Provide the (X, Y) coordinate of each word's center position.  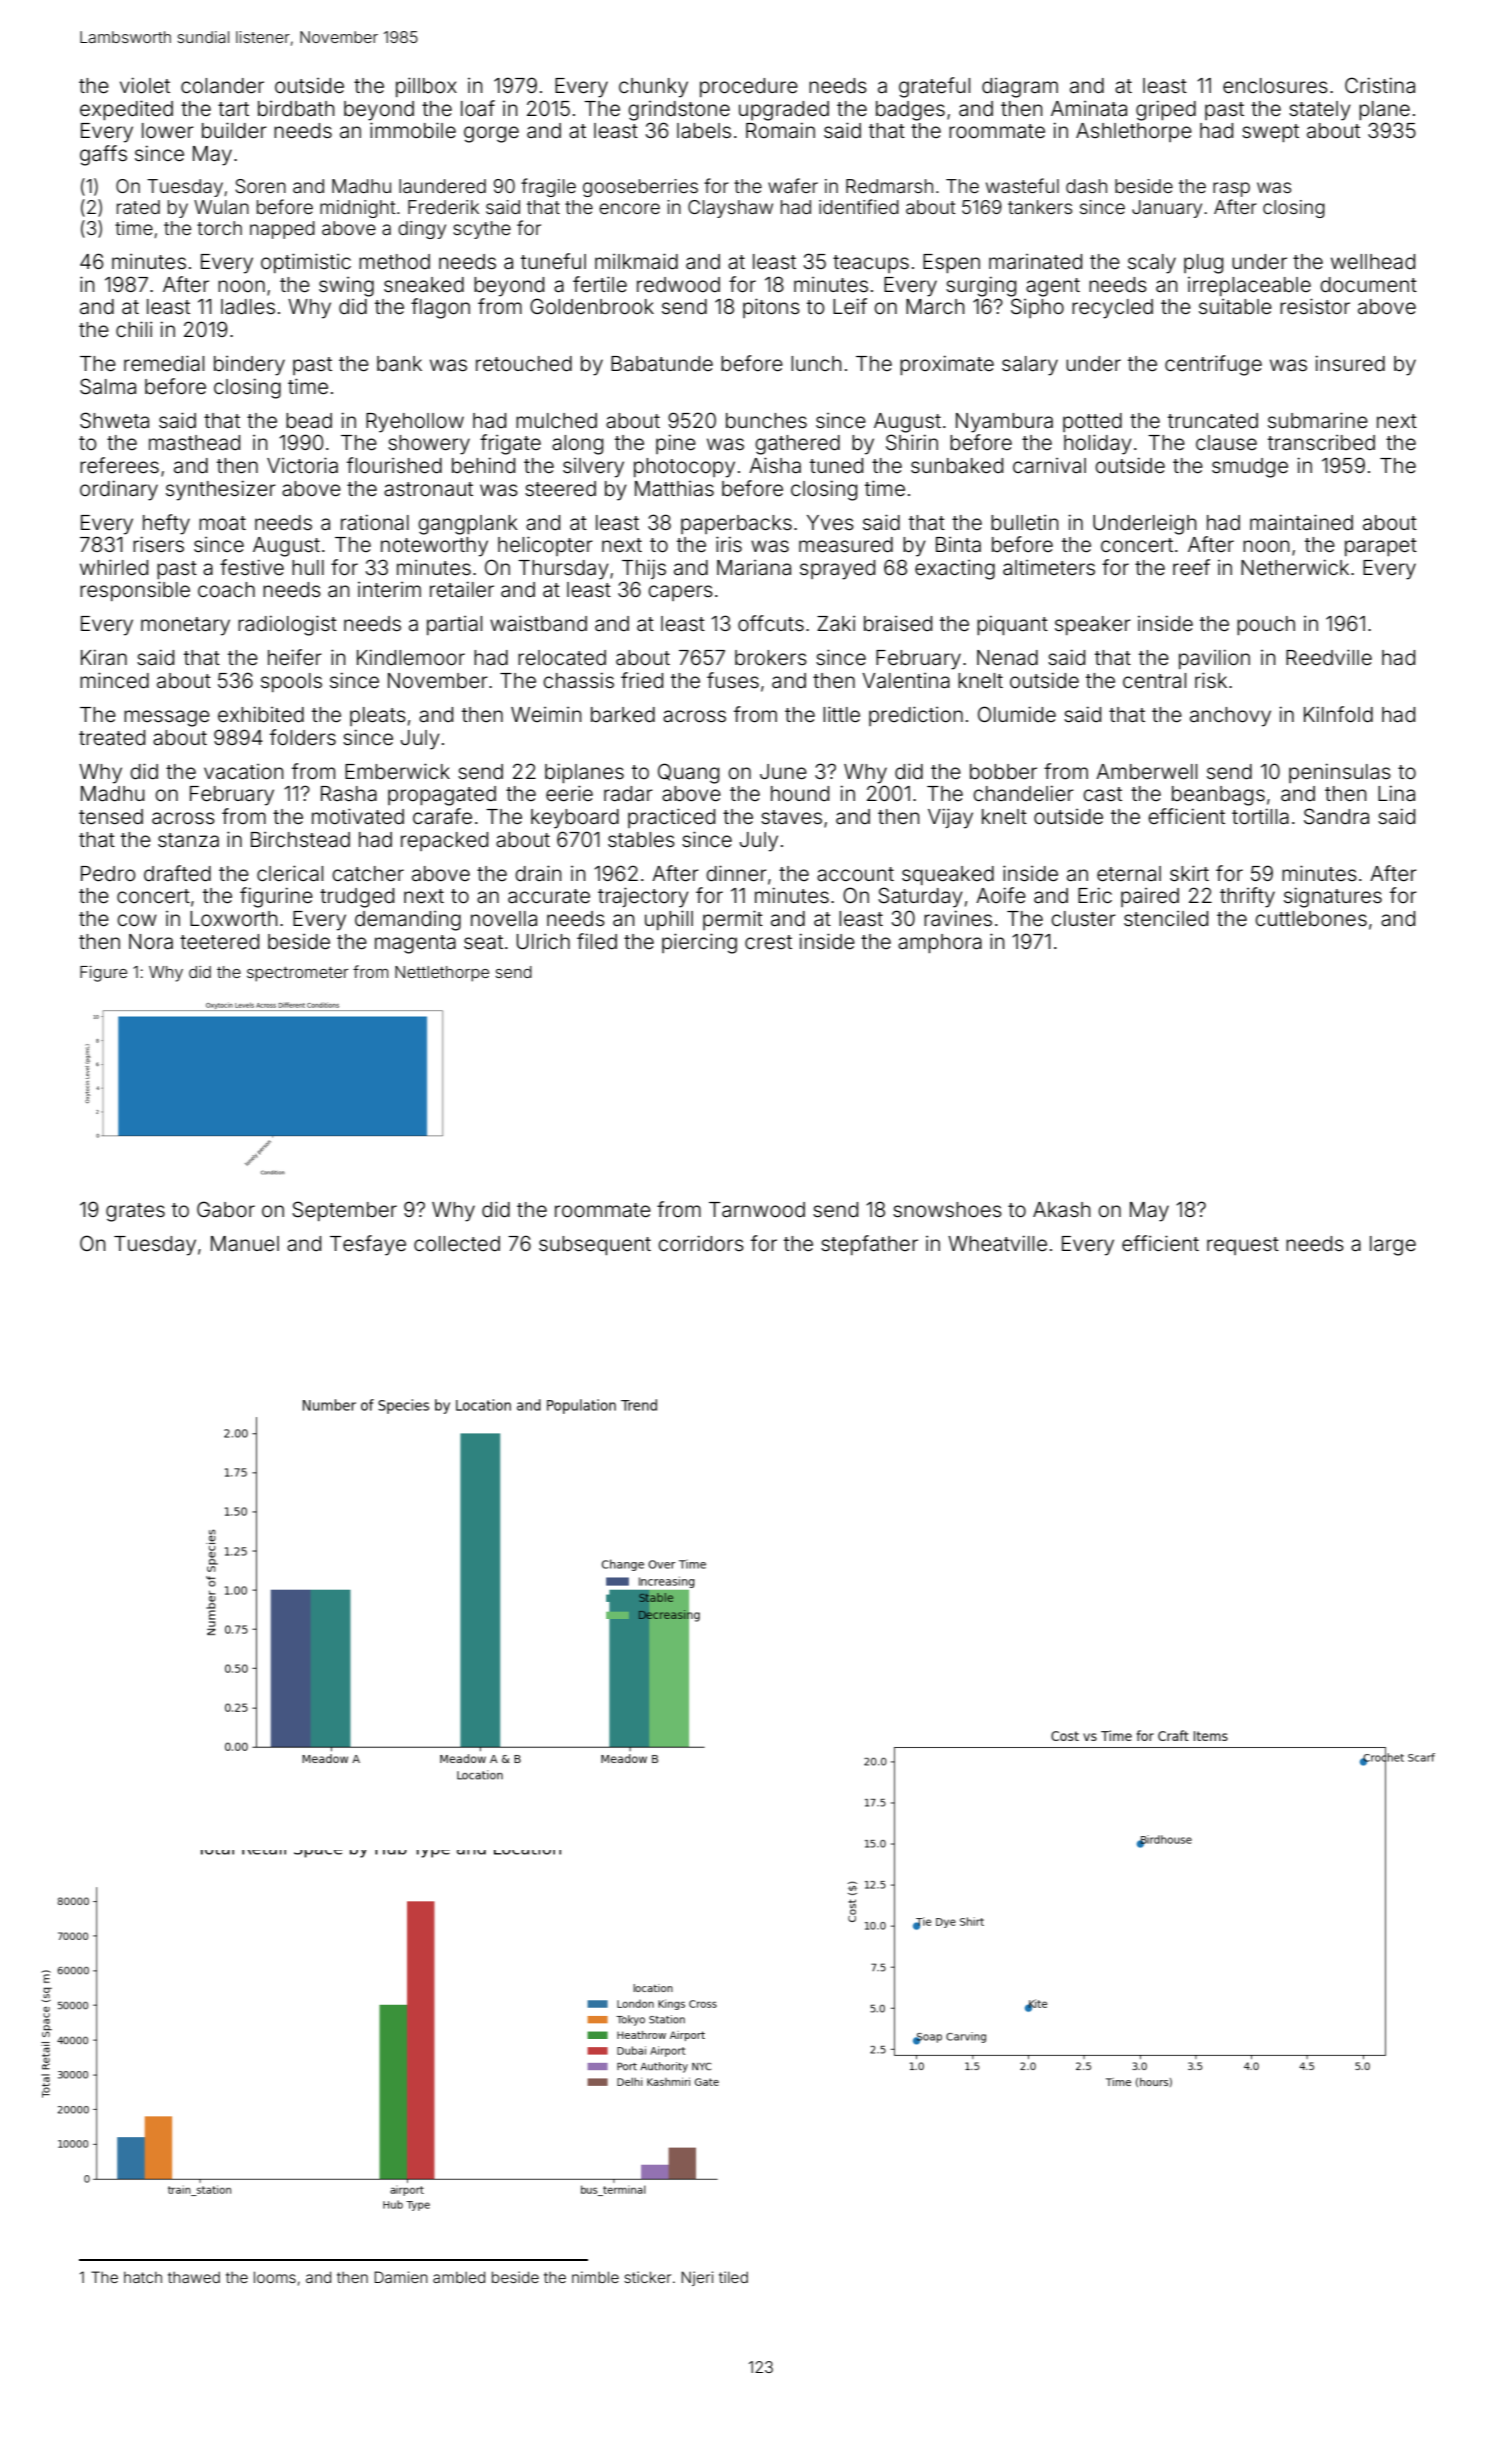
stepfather (869, 1245)
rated (138, 207)
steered (560, 489)
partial (454, 625)
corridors (701, 1243)
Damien (401, 2277)
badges (910, 111)
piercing (699, 943)
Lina (1396, 793)
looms (275, 2277)
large (1393, 1246)
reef (1191, 567)
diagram (1020, 88)
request (1243, 1246)
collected (457, 1243)
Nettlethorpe (442, 974)
